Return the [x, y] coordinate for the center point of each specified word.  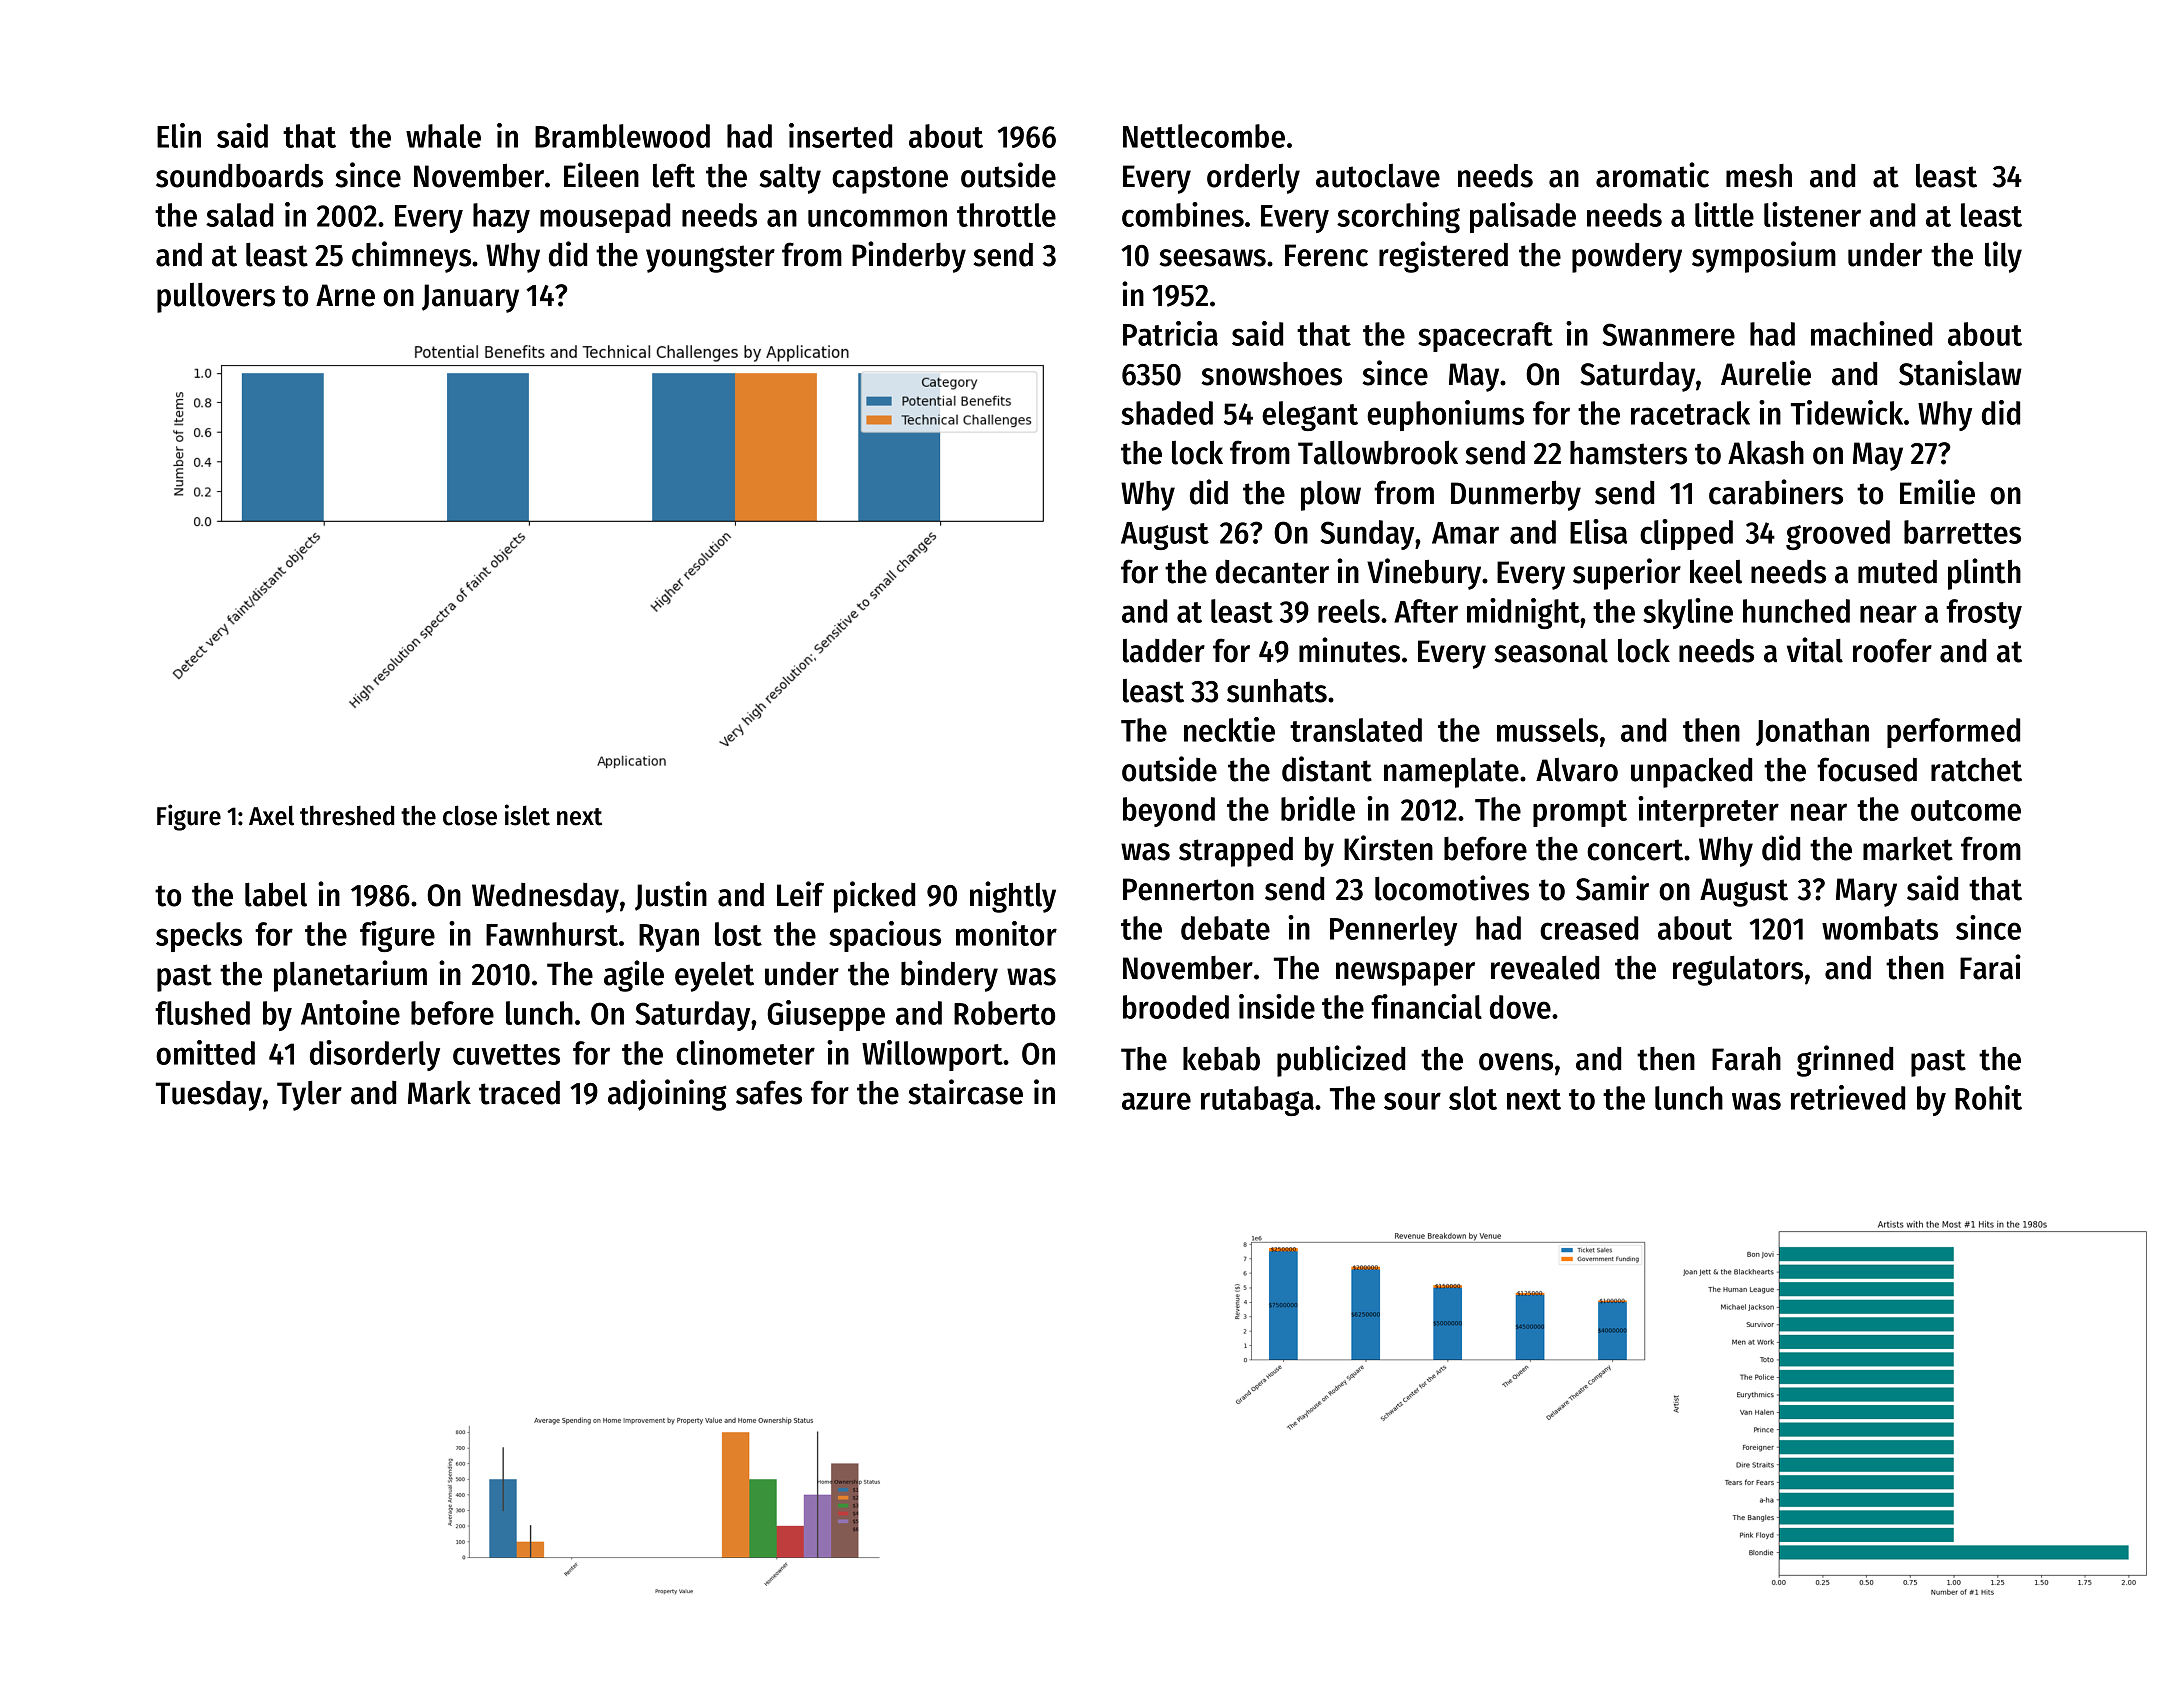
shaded [1167, 413]
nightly [1013, 897]
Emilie [1937, 492]
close [470, 815]
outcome [1966, 810]
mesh [1759, 176]
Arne [345, 295]
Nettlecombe [1204, 136]
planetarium [350, 976]
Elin [179, 135]
